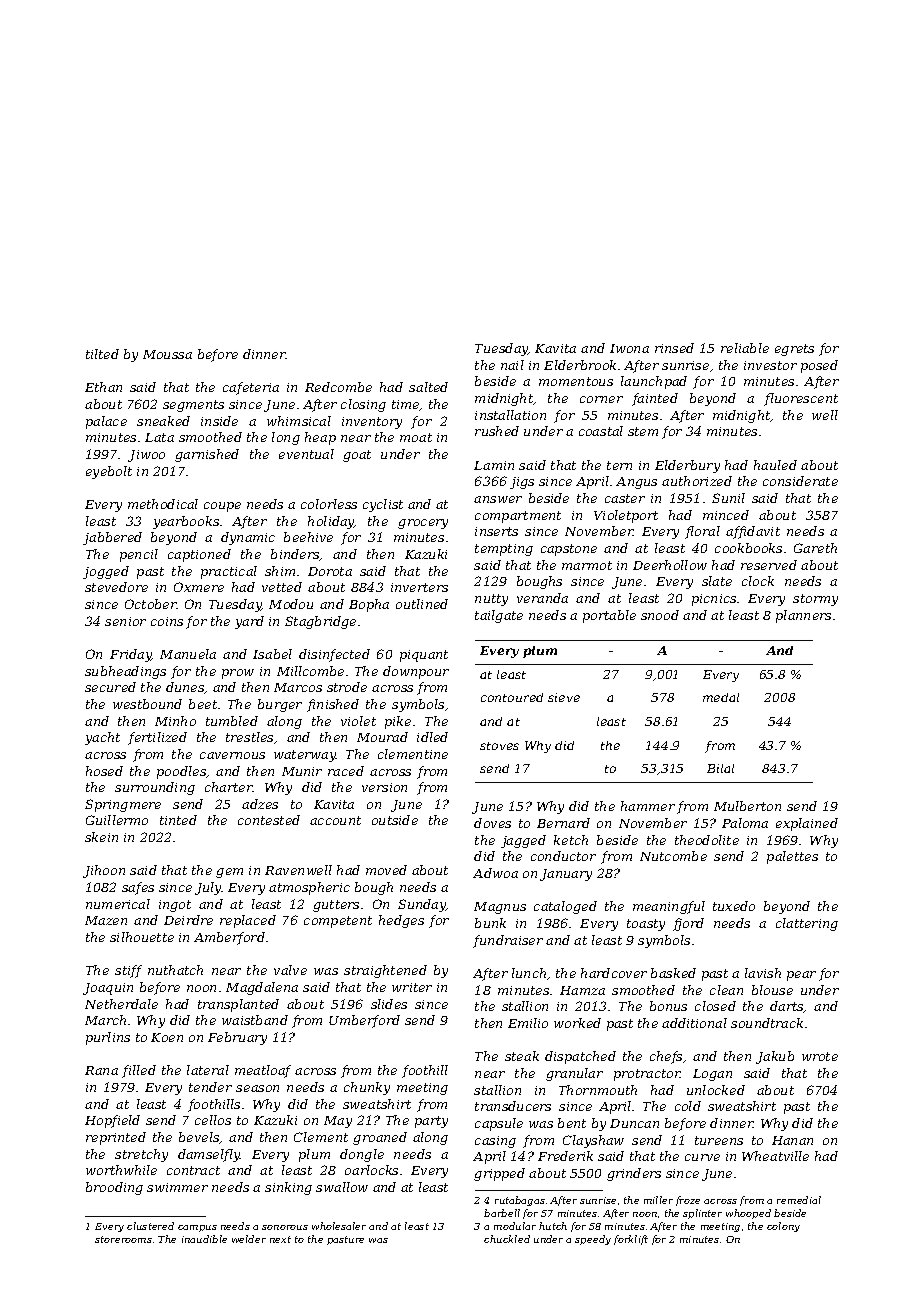  What do you see at coordinates (383, 505) in the image?
I see `cyclist` at bounding box center [383, 505].
